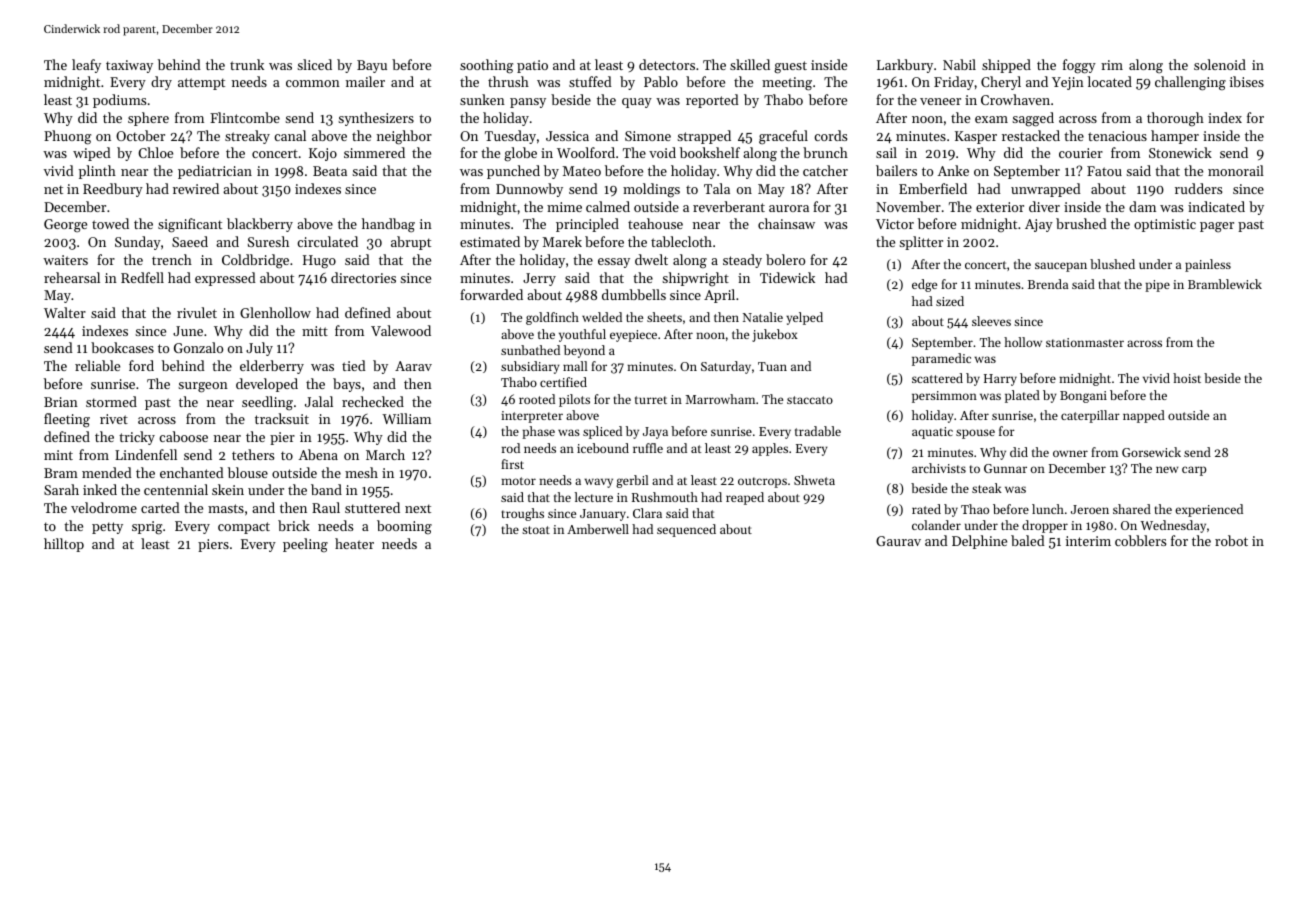 The height and width of the screenshot is (924, 1308). Describe the element at coordinates (1083, 397) in the screenshot. I see `Bongani` at that location.
